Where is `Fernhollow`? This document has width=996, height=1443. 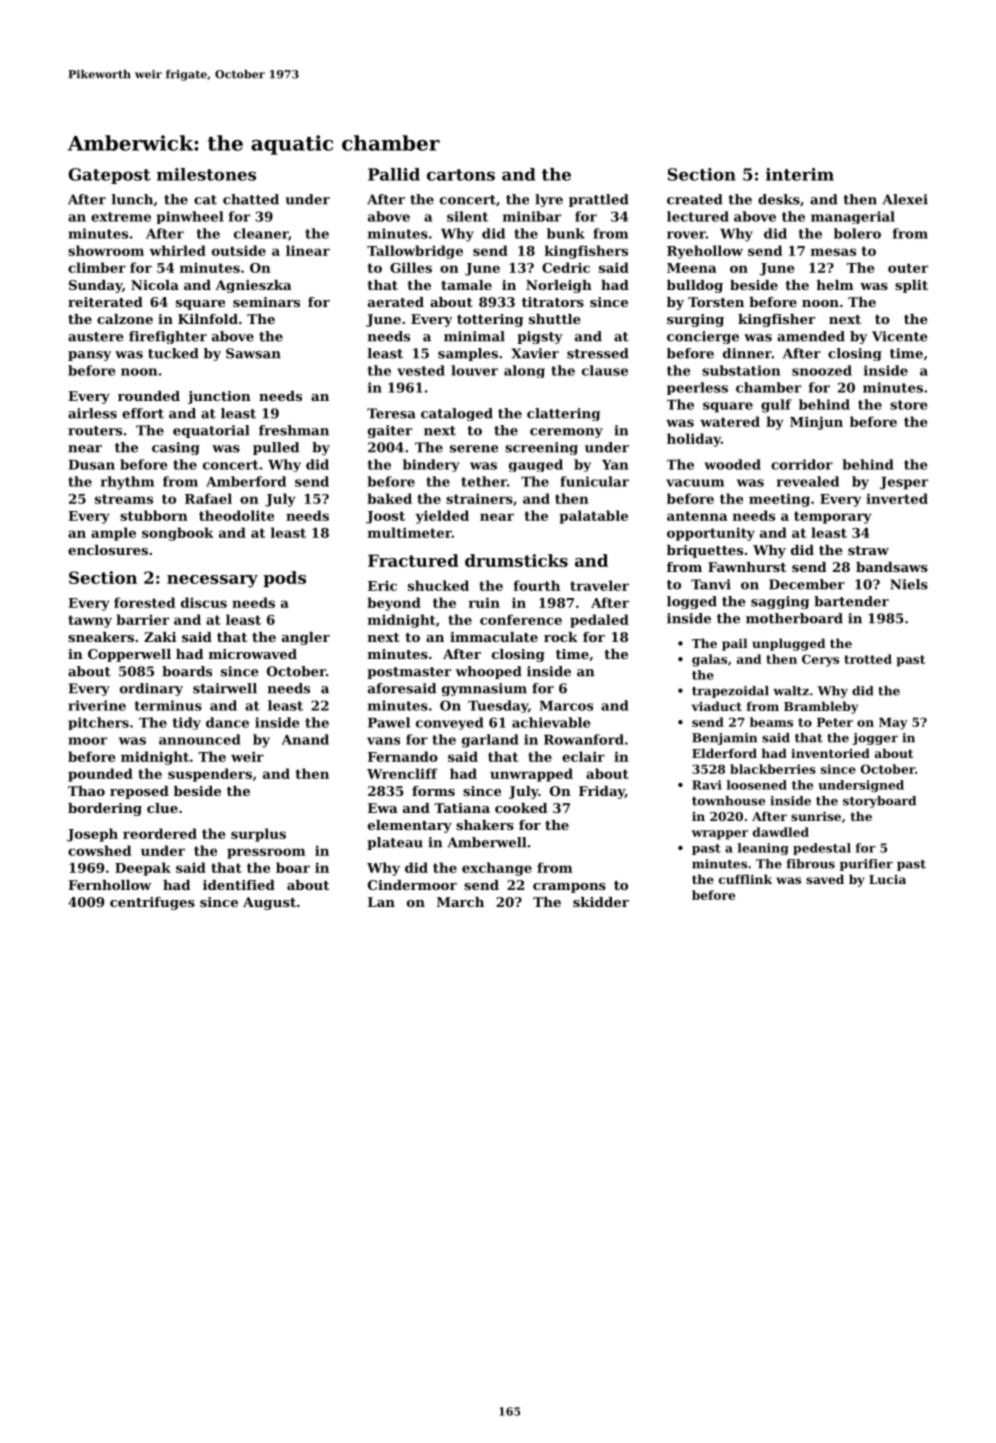 Fernhollow is located at coordinates (109, 885).
